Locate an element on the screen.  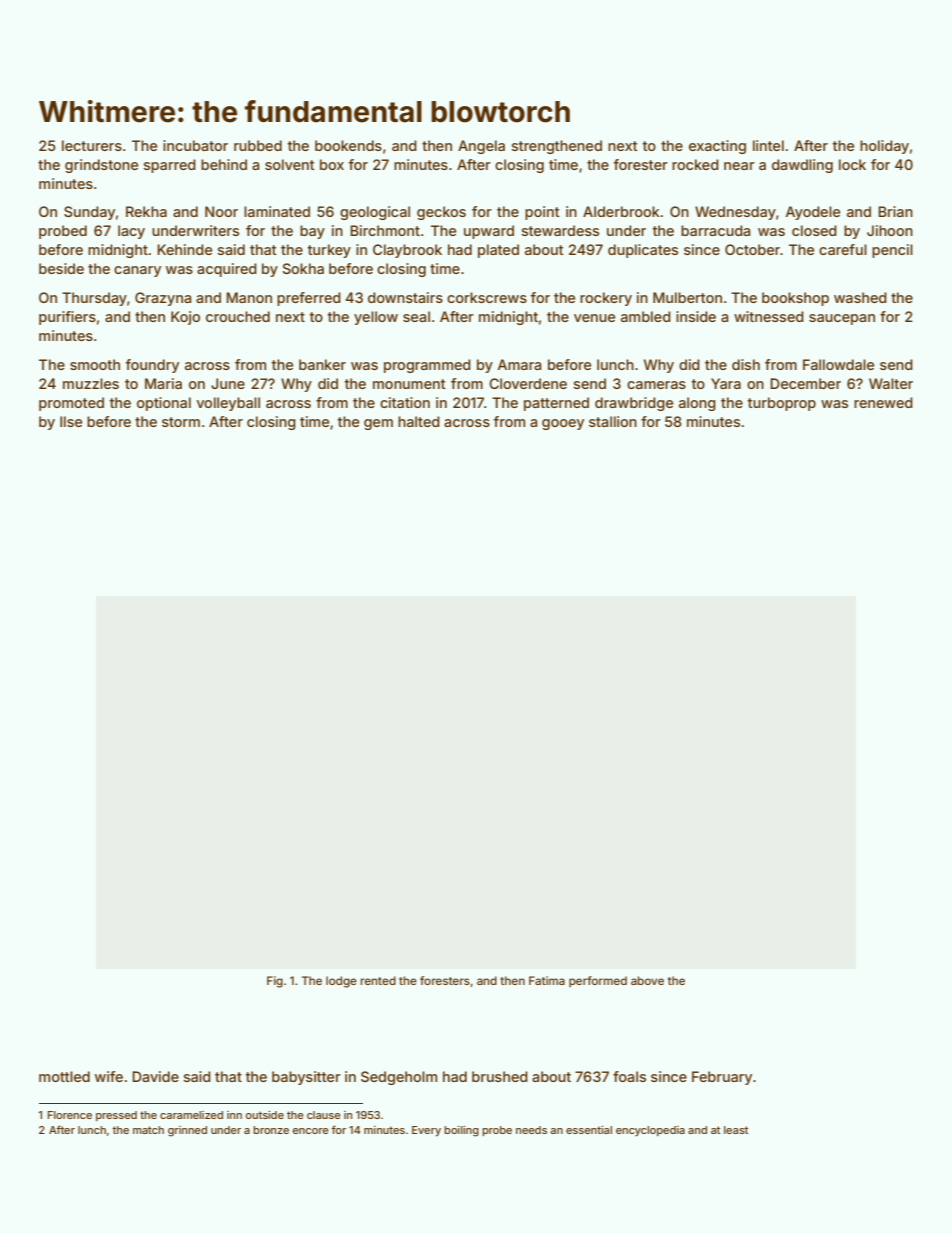
storm is located at coordinates (181, 422).
